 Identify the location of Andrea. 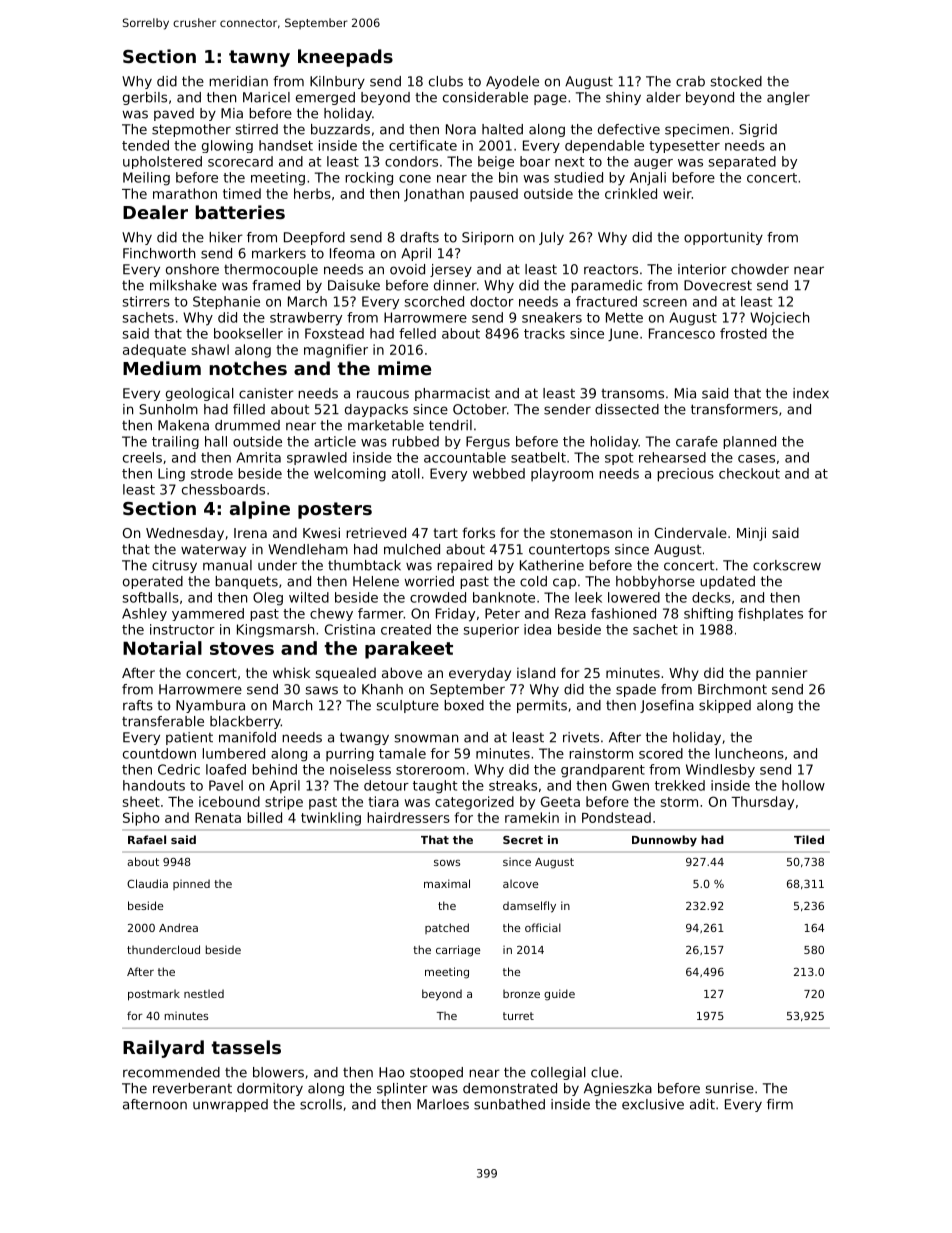
(178, 927).
